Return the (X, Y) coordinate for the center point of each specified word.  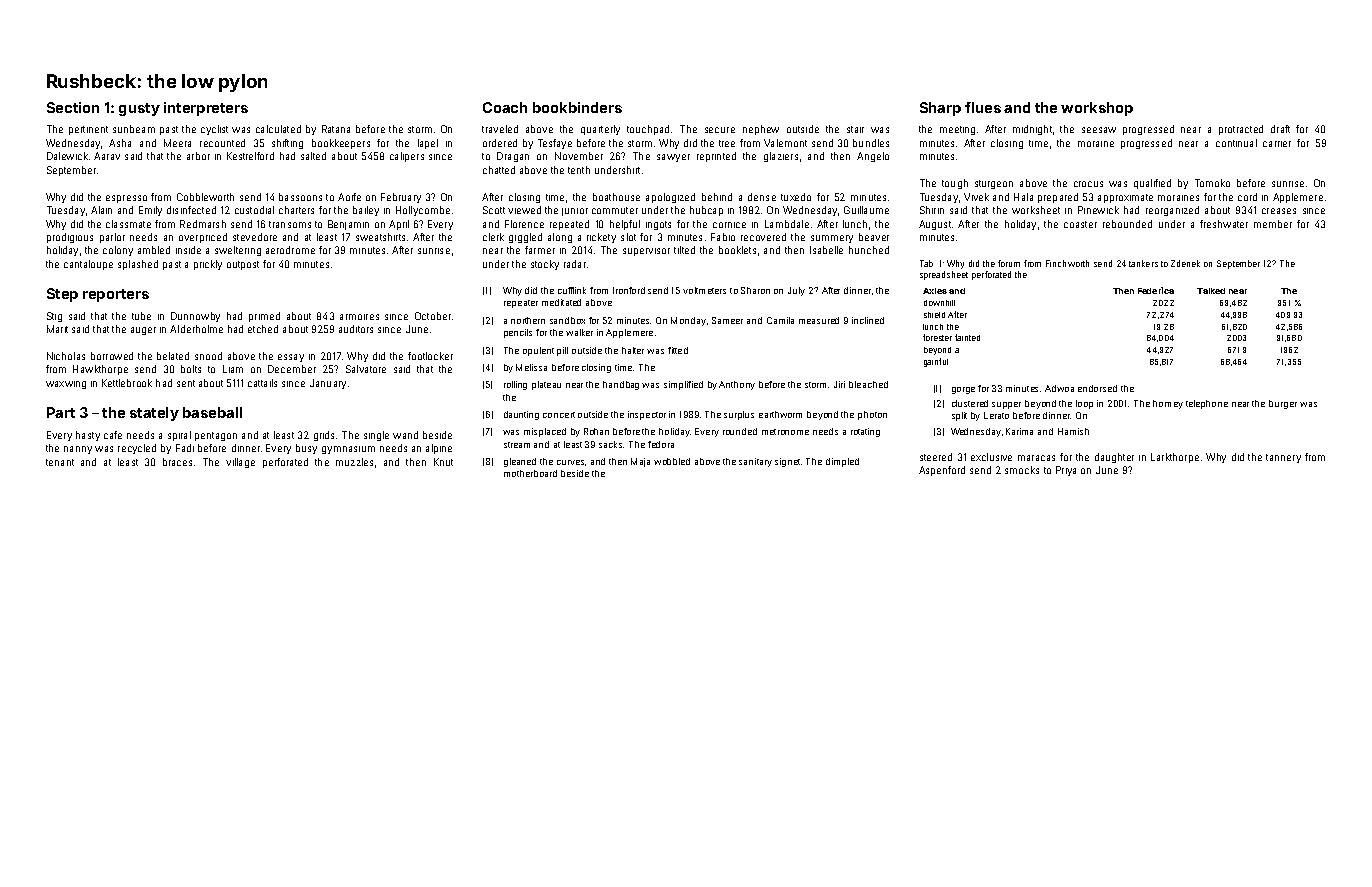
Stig (54, 317)
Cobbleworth (205, 197)
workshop (1097, 109)
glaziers (781, 157)
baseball (212, 412)
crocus (1088, 184)
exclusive (991, 457)
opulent (538, 351)
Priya (1066, 471)
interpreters (206, 109)
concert (559, 415)
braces (177, 462)
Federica (1156, 290)
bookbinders (577, 107)
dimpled (842, 462)
